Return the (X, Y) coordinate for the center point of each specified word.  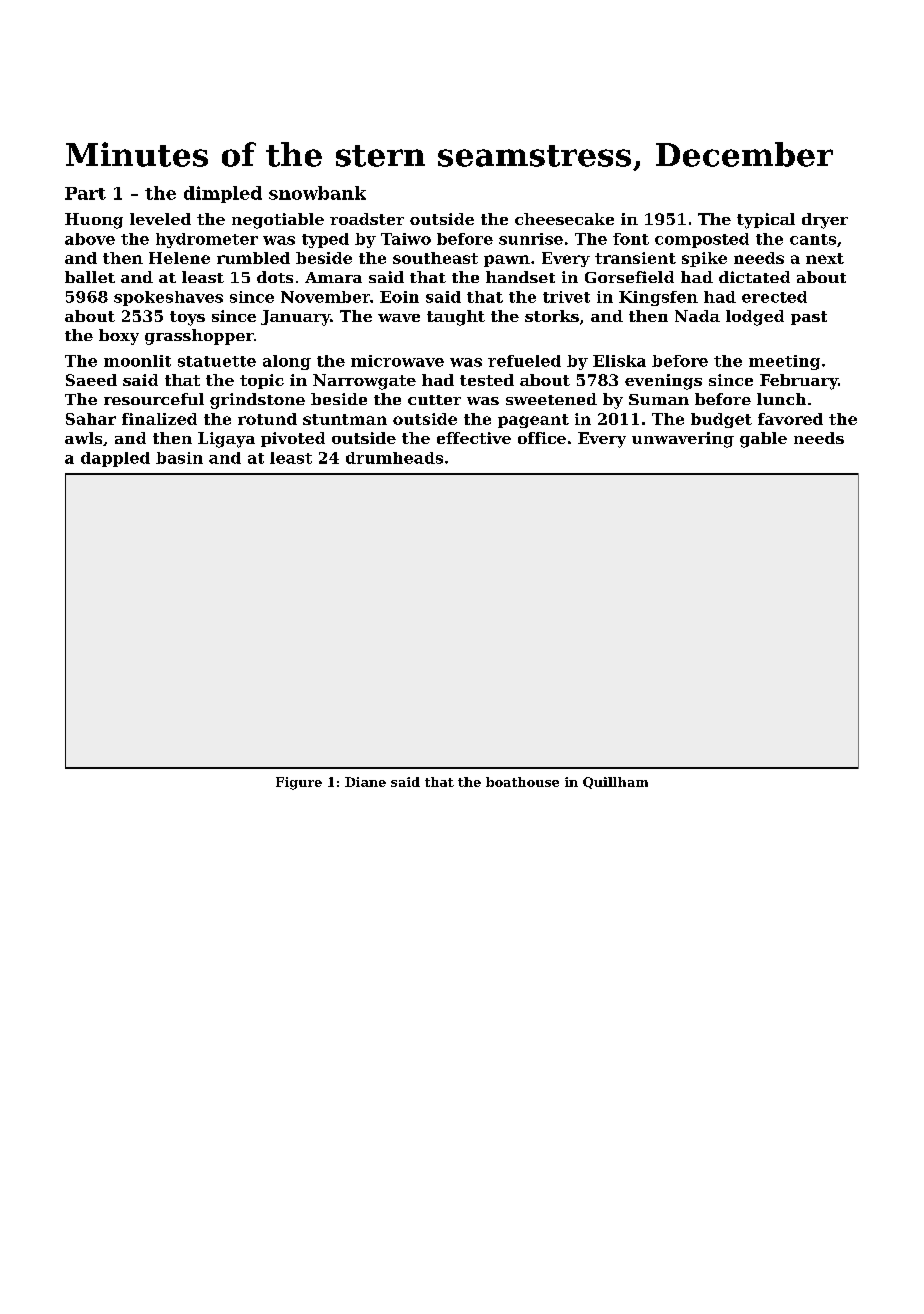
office (542, 438)
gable (763, 440)
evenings (663, 382)
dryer (825, 221)
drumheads (394, 458)
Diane (365, 782)
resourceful (154, 399)
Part (85, 193)
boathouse (522, 782)
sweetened (551, 399)
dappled (115, 459)
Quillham (615, 783)
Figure (299, 783)
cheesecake (564, 219)
